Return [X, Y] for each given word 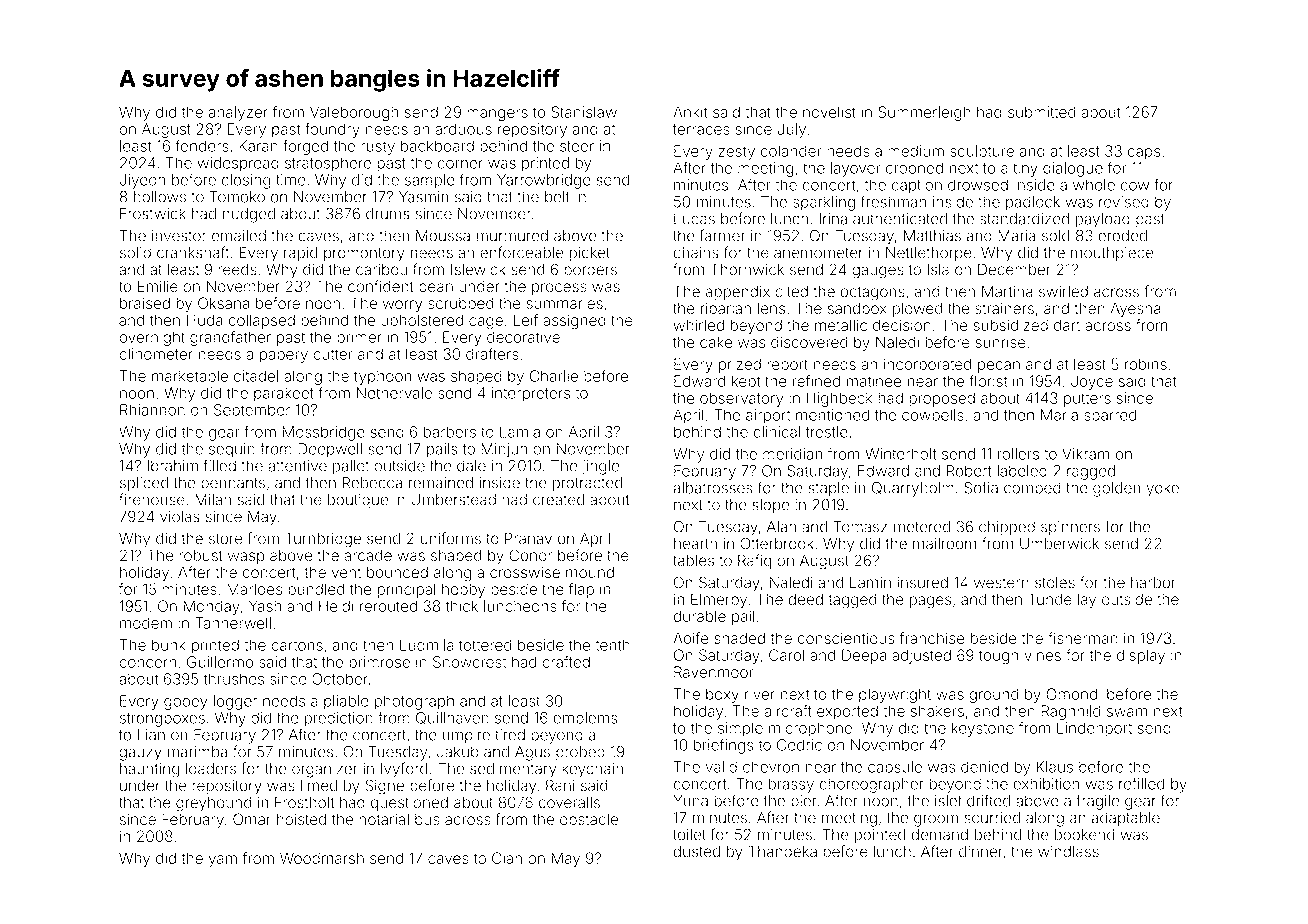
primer [359, 338]
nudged [249, 215]
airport [768, 416]
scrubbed [461, 303]
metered [922, 527]
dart [1067, 325]
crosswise [525, 572]
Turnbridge [323, 540]
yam [223, 861]
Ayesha [1135, 310]
